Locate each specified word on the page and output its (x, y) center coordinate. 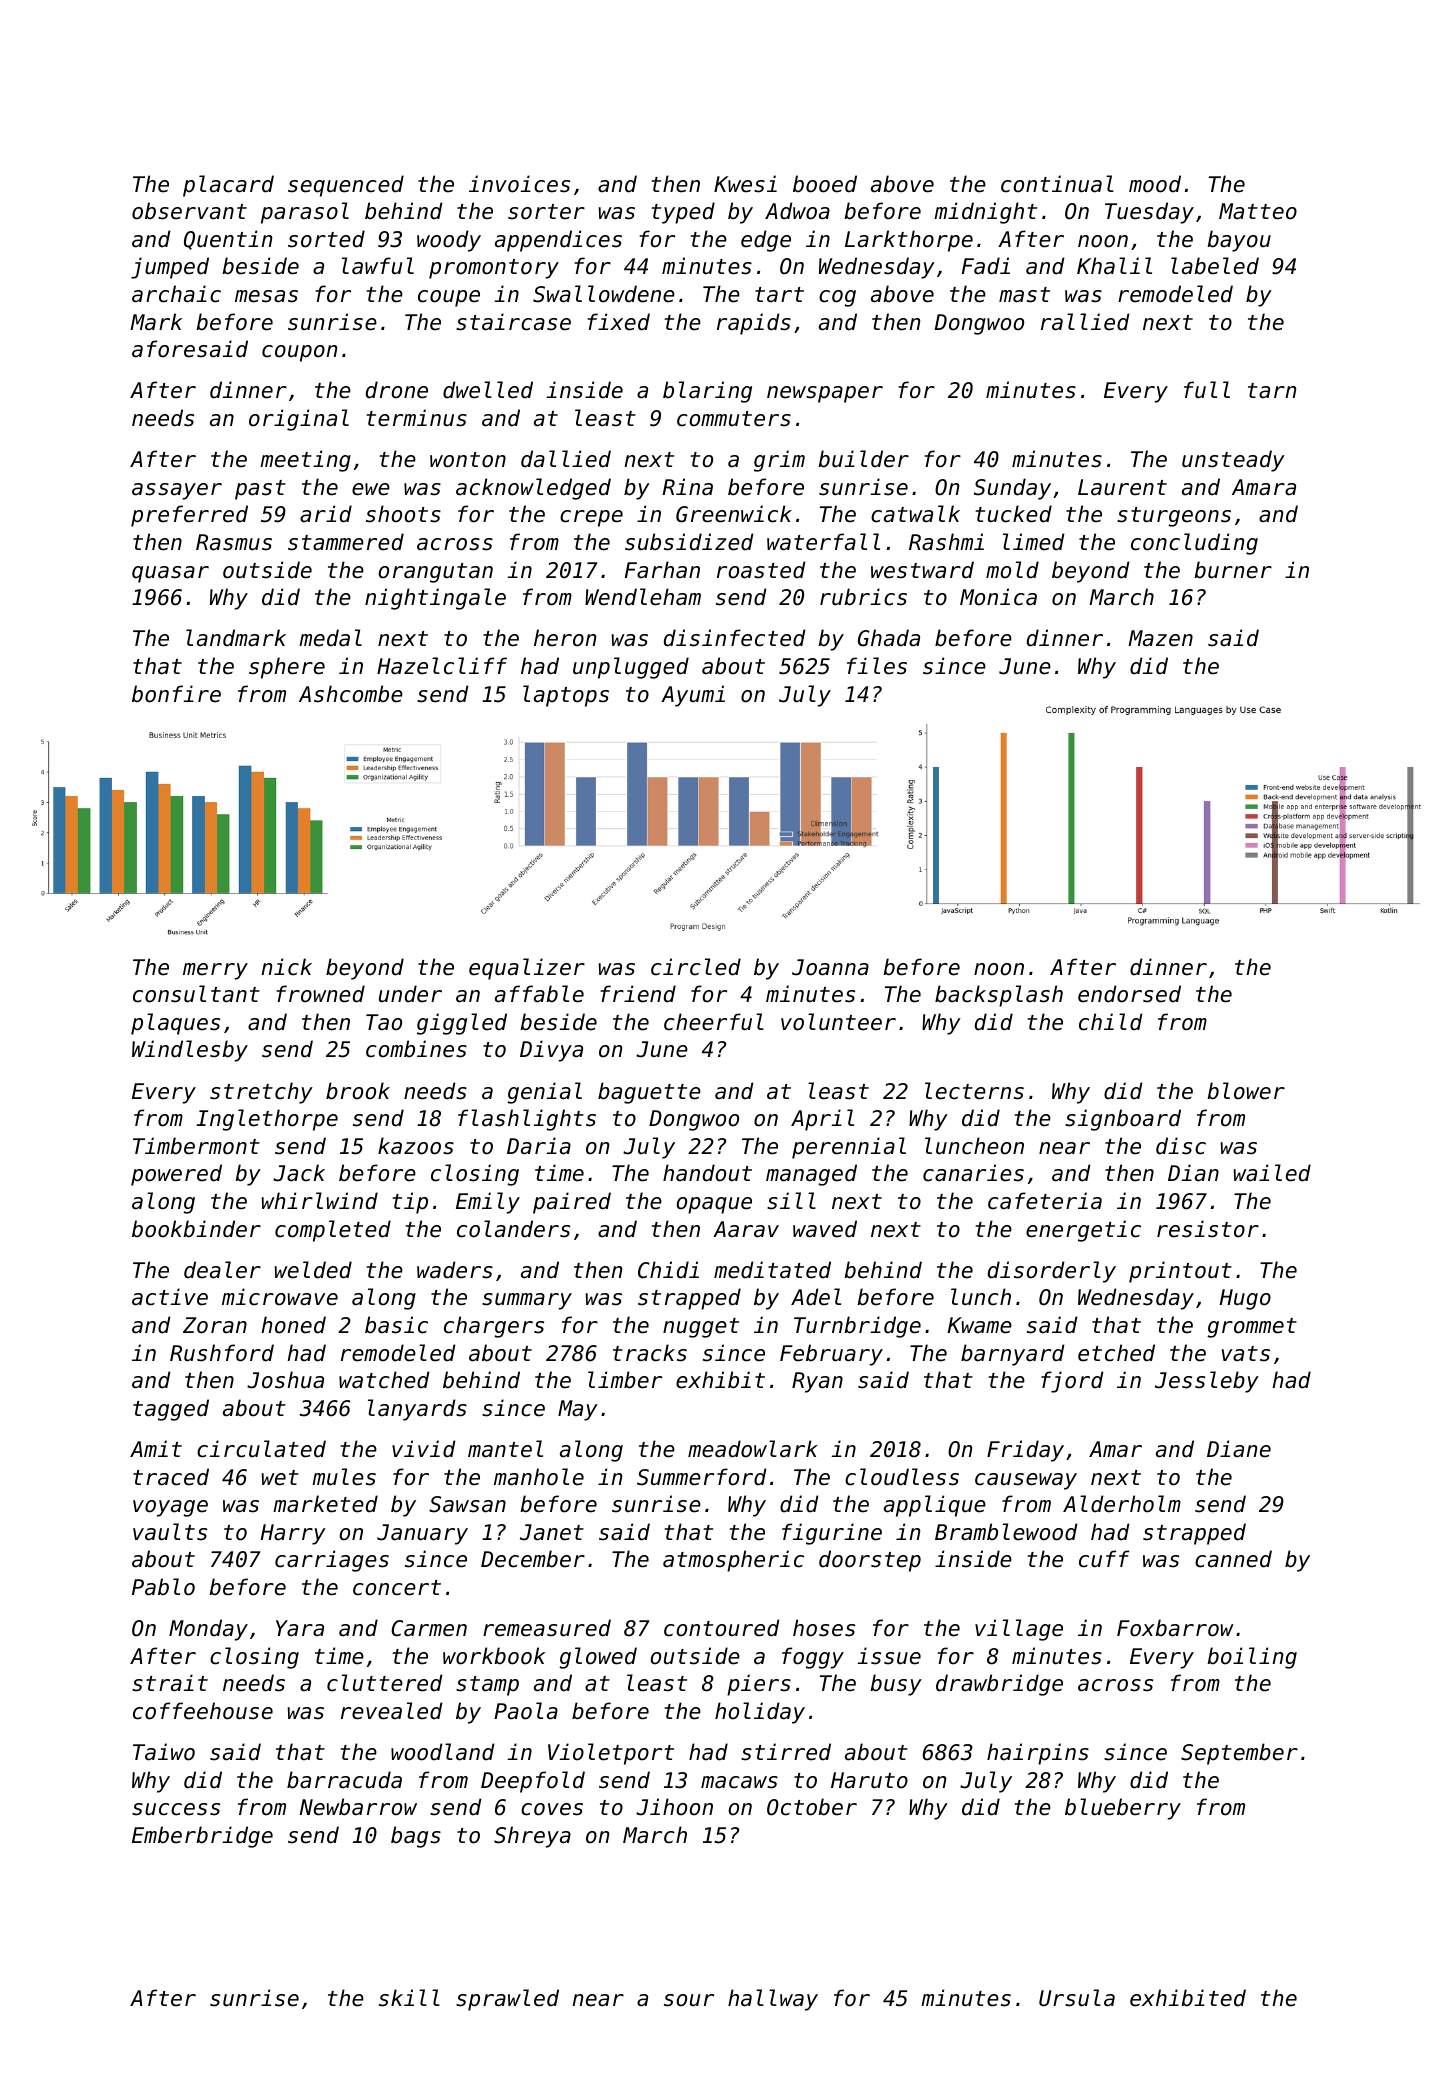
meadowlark (753, 1449)
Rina (687, 487)
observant (189, 211)
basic (396, 1325)
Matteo (1258, 211)
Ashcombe (351, 694)
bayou (1239, 241)
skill (409, 1998)
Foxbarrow (1175, 1628)
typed (683, 213)
